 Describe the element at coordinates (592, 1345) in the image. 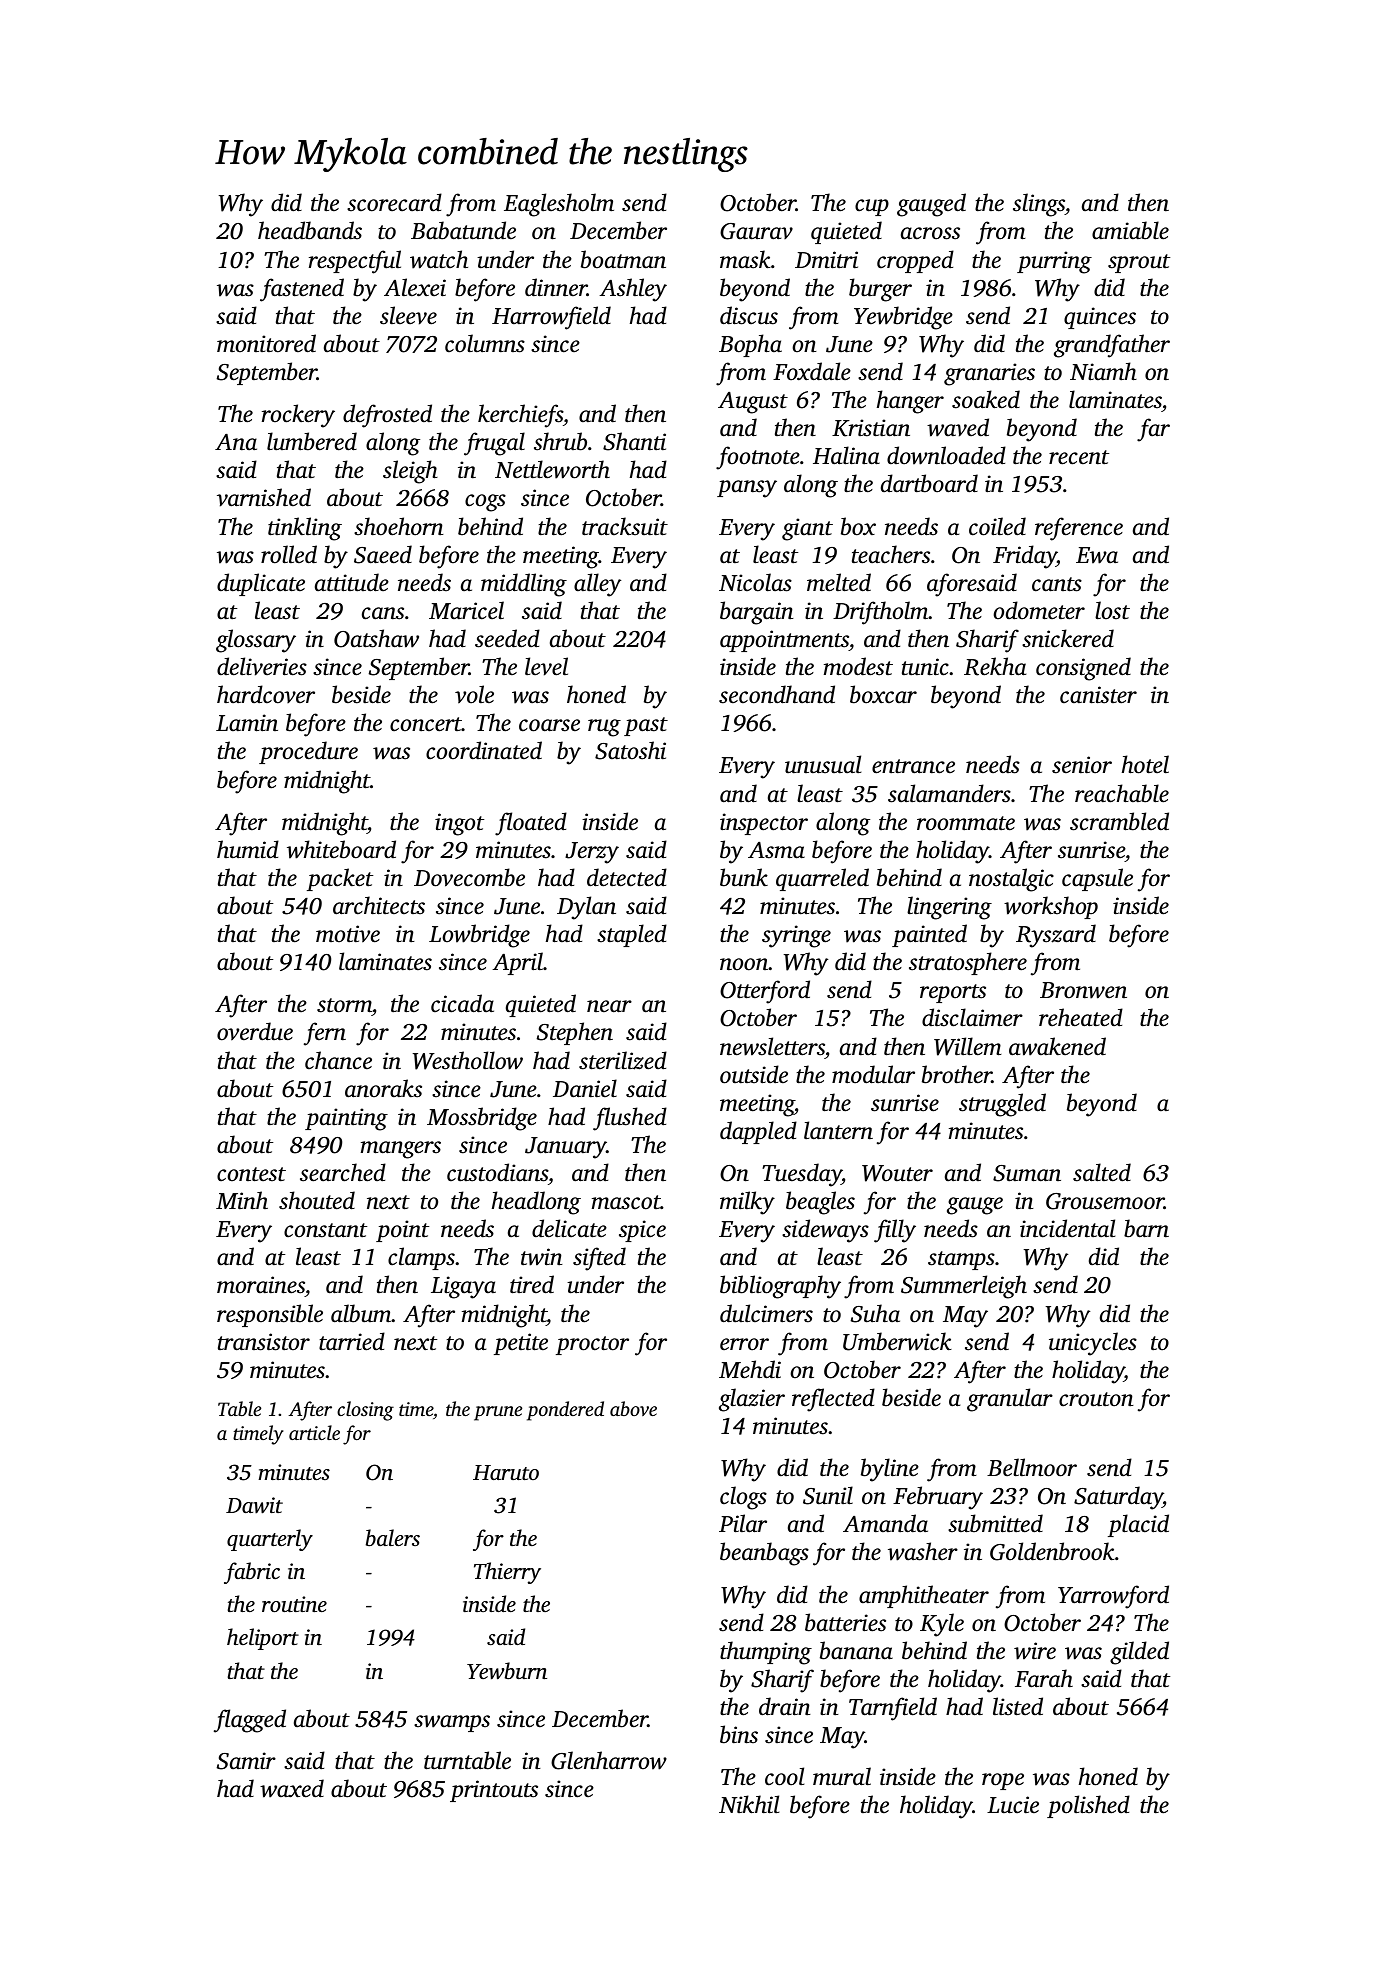

I see `proctor` at that location.
